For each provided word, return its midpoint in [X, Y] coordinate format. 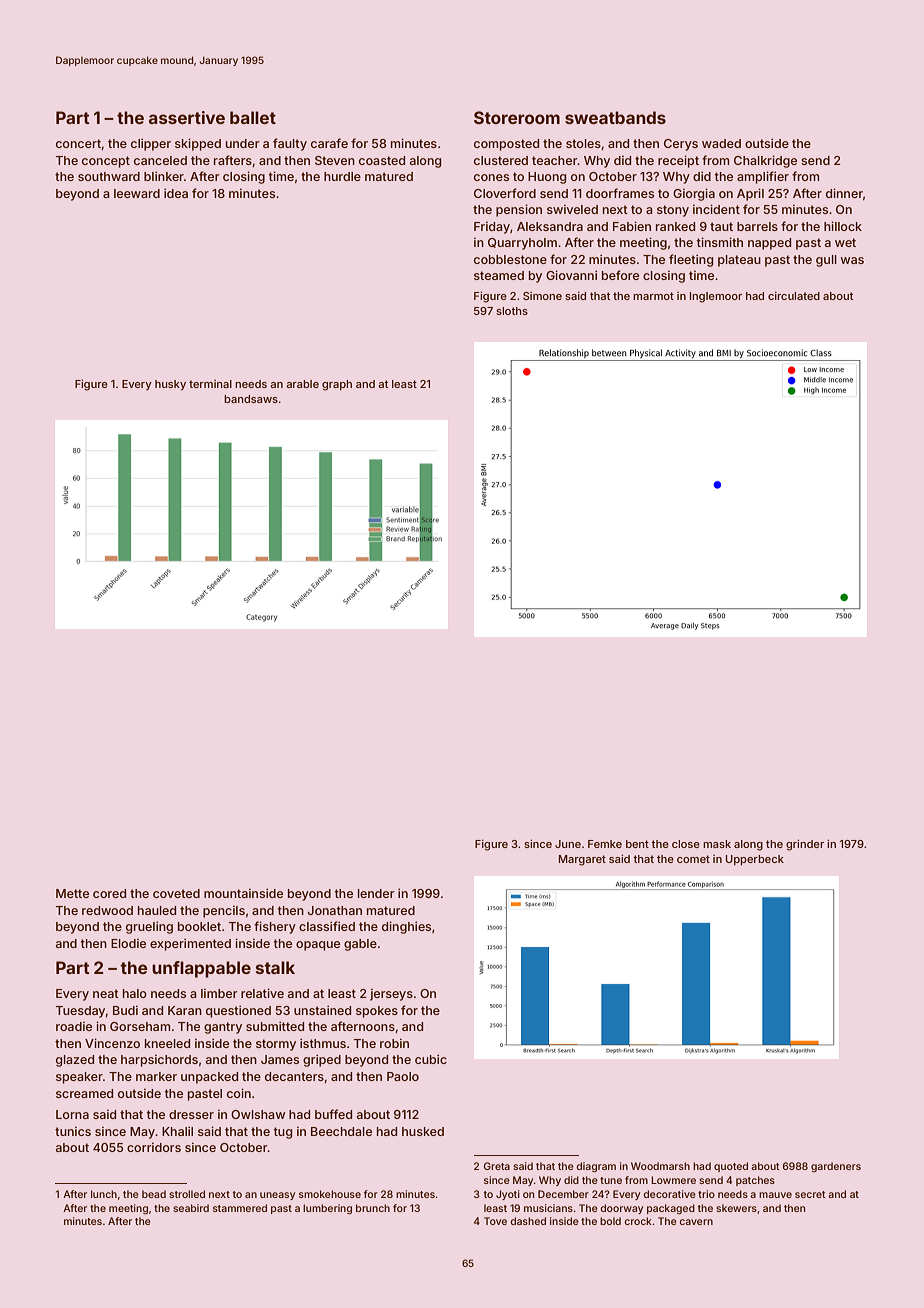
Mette [72, 893]
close [686, 844]
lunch [104, 1194]
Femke [605, 844]
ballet [253, 117]
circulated [794, 296]
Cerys [681, 145]
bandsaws [251, 399]
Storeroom [517, 117]
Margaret [582, 860]
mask [717, 844]
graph [337, 385]
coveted [176, 893]
